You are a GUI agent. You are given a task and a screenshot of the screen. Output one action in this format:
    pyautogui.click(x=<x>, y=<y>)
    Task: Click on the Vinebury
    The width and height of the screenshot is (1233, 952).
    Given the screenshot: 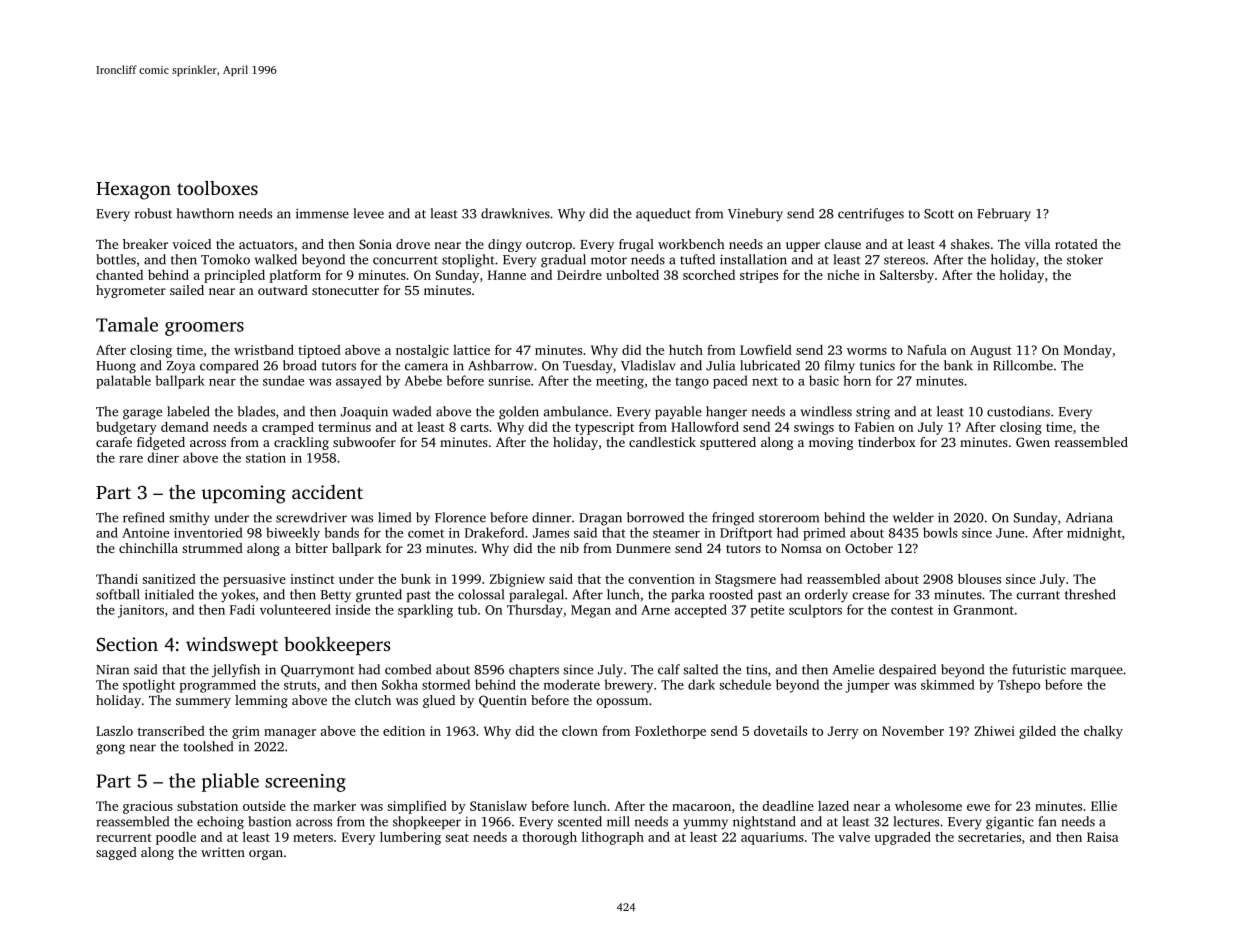 What is the action you would take?
    pyautogui.click(x=755, y=215)
